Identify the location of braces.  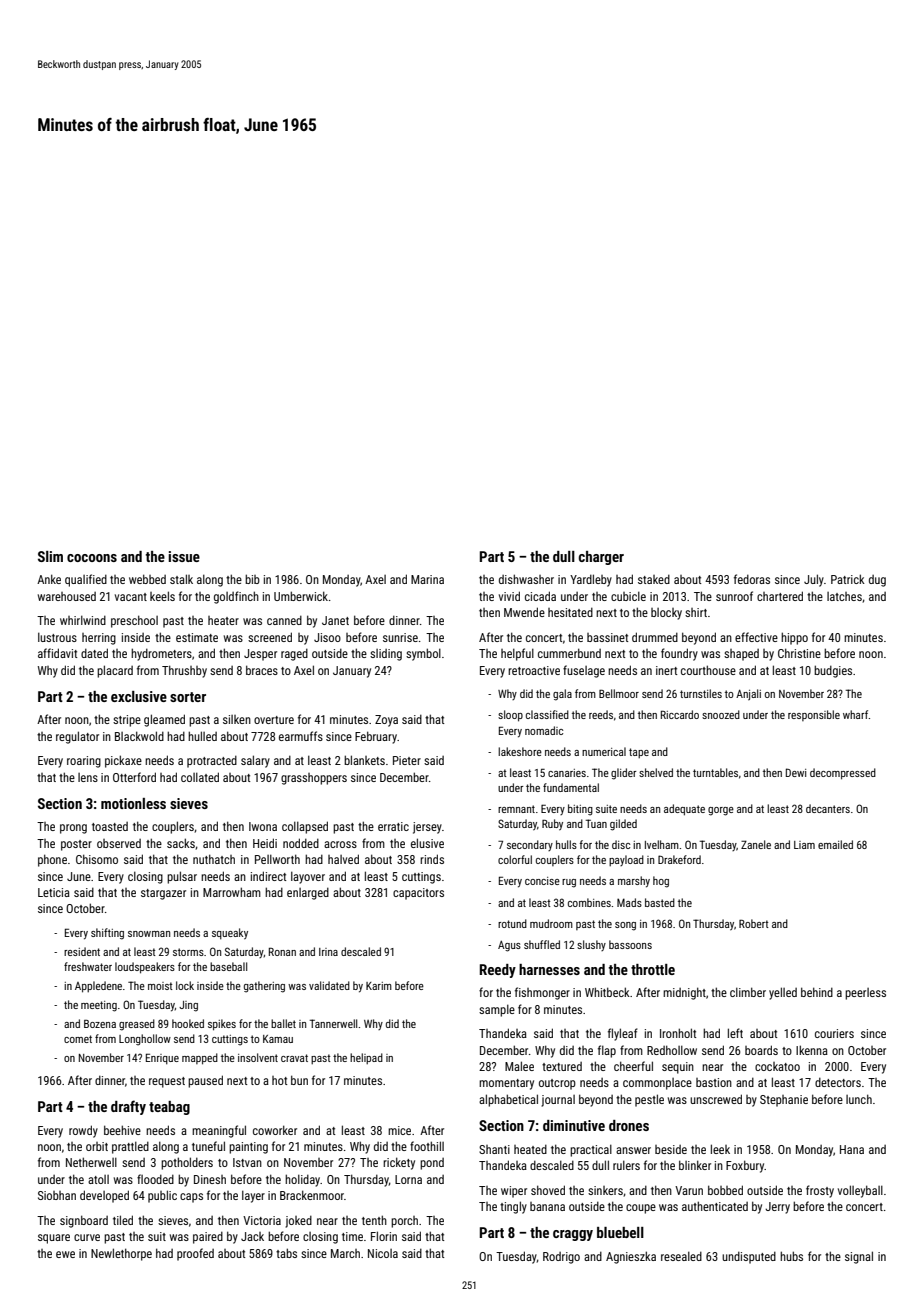
(262, 670).
